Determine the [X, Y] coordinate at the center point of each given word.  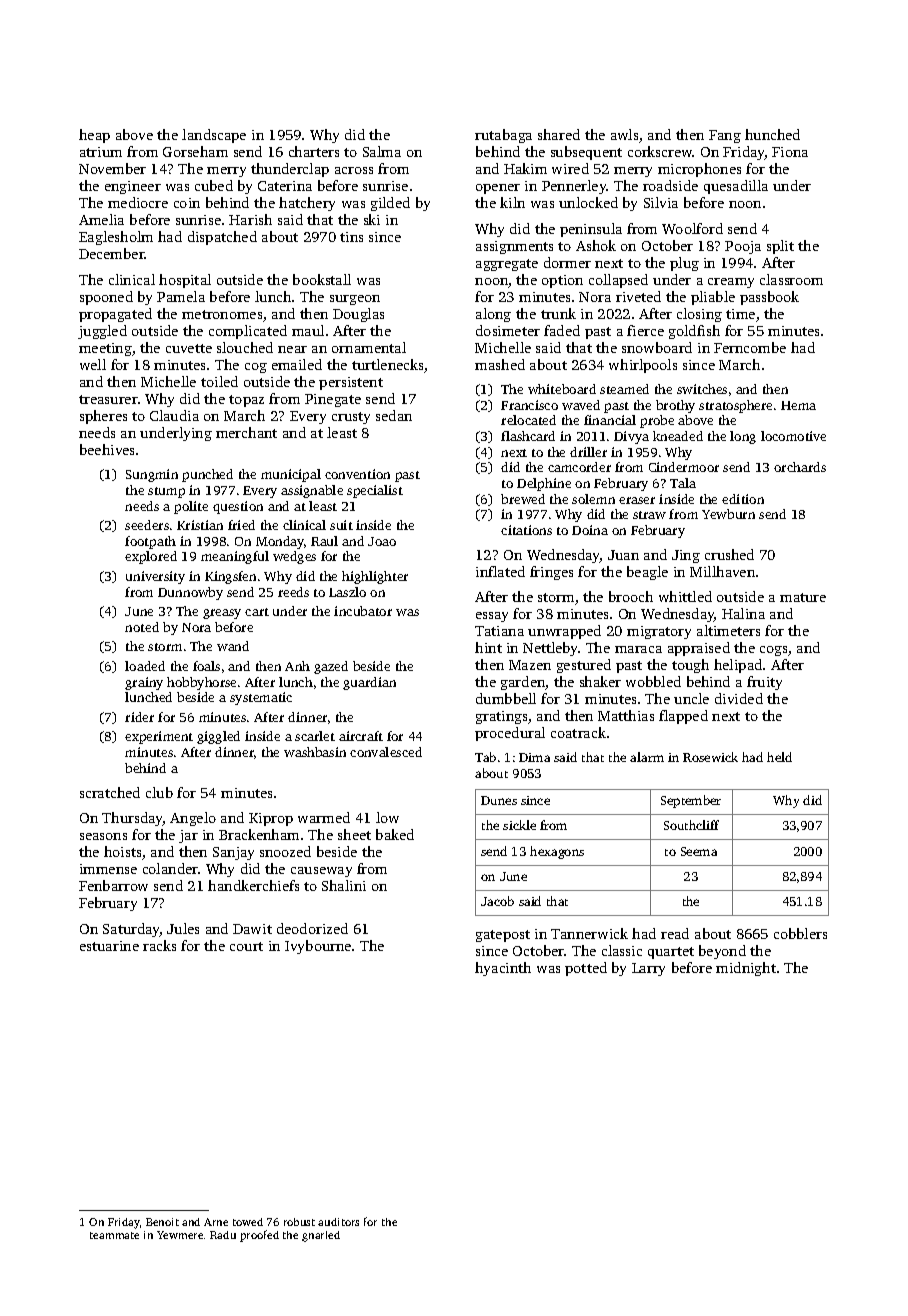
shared [559, 134]
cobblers [800, 933]
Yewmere [180, 1235]
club [159, 792]
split [780, 247]
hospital [185, 281]
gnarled [321, 1236]
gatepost [503, 936]
